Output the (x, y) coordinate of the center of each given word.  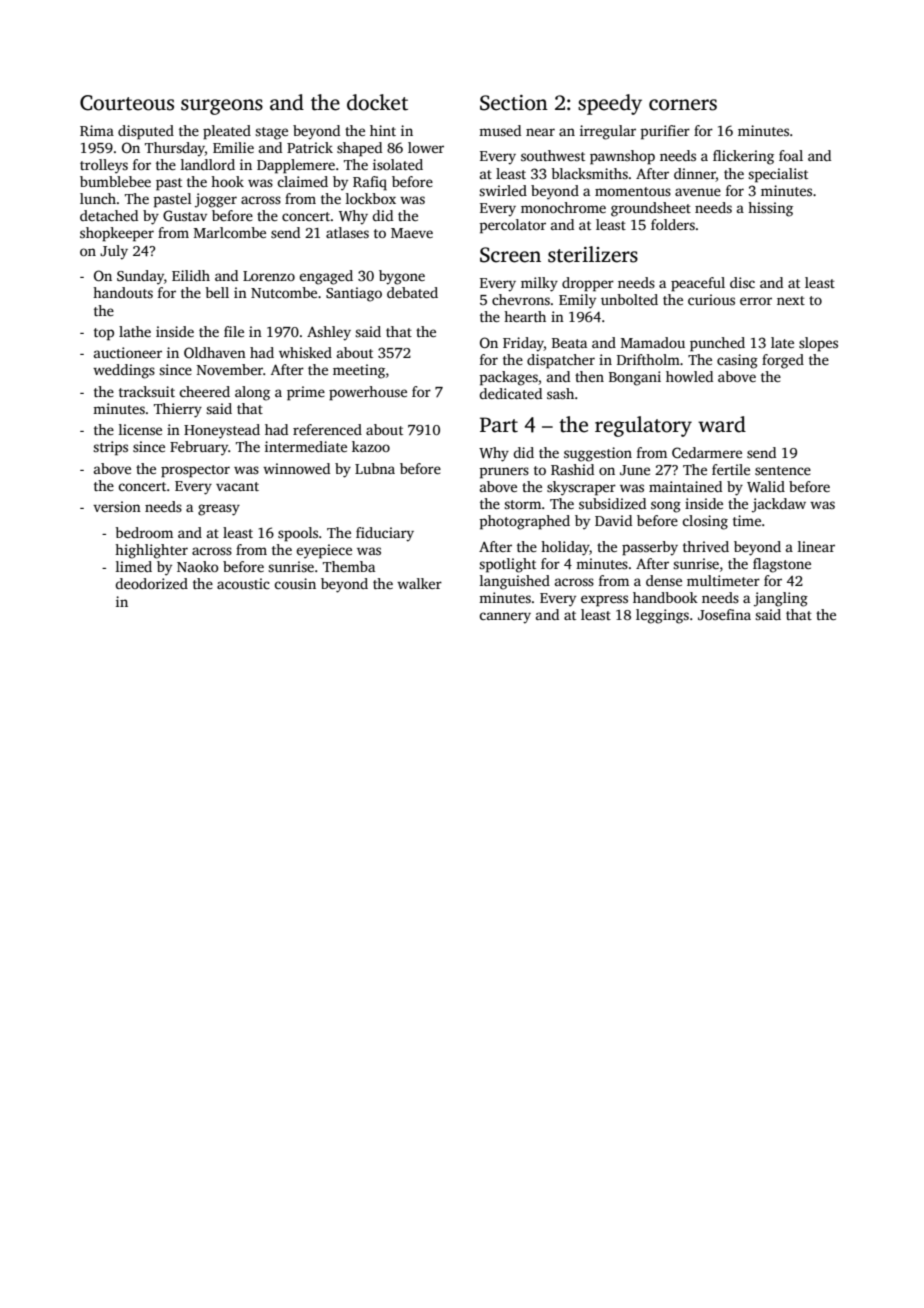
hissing (770, 209)
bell (217, 292)
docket (377, 102)
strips (110, 448)
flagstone (782, 565)
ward (722, 424)
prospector (195, 471)
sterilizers (593, 254)
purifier (665, 132)
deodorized (151, 583)
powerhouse (368, 393)
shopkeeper (117, 234)
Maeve (412, 233)
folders (673, 224)
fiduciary (385, 534)
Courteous (127, 103)
